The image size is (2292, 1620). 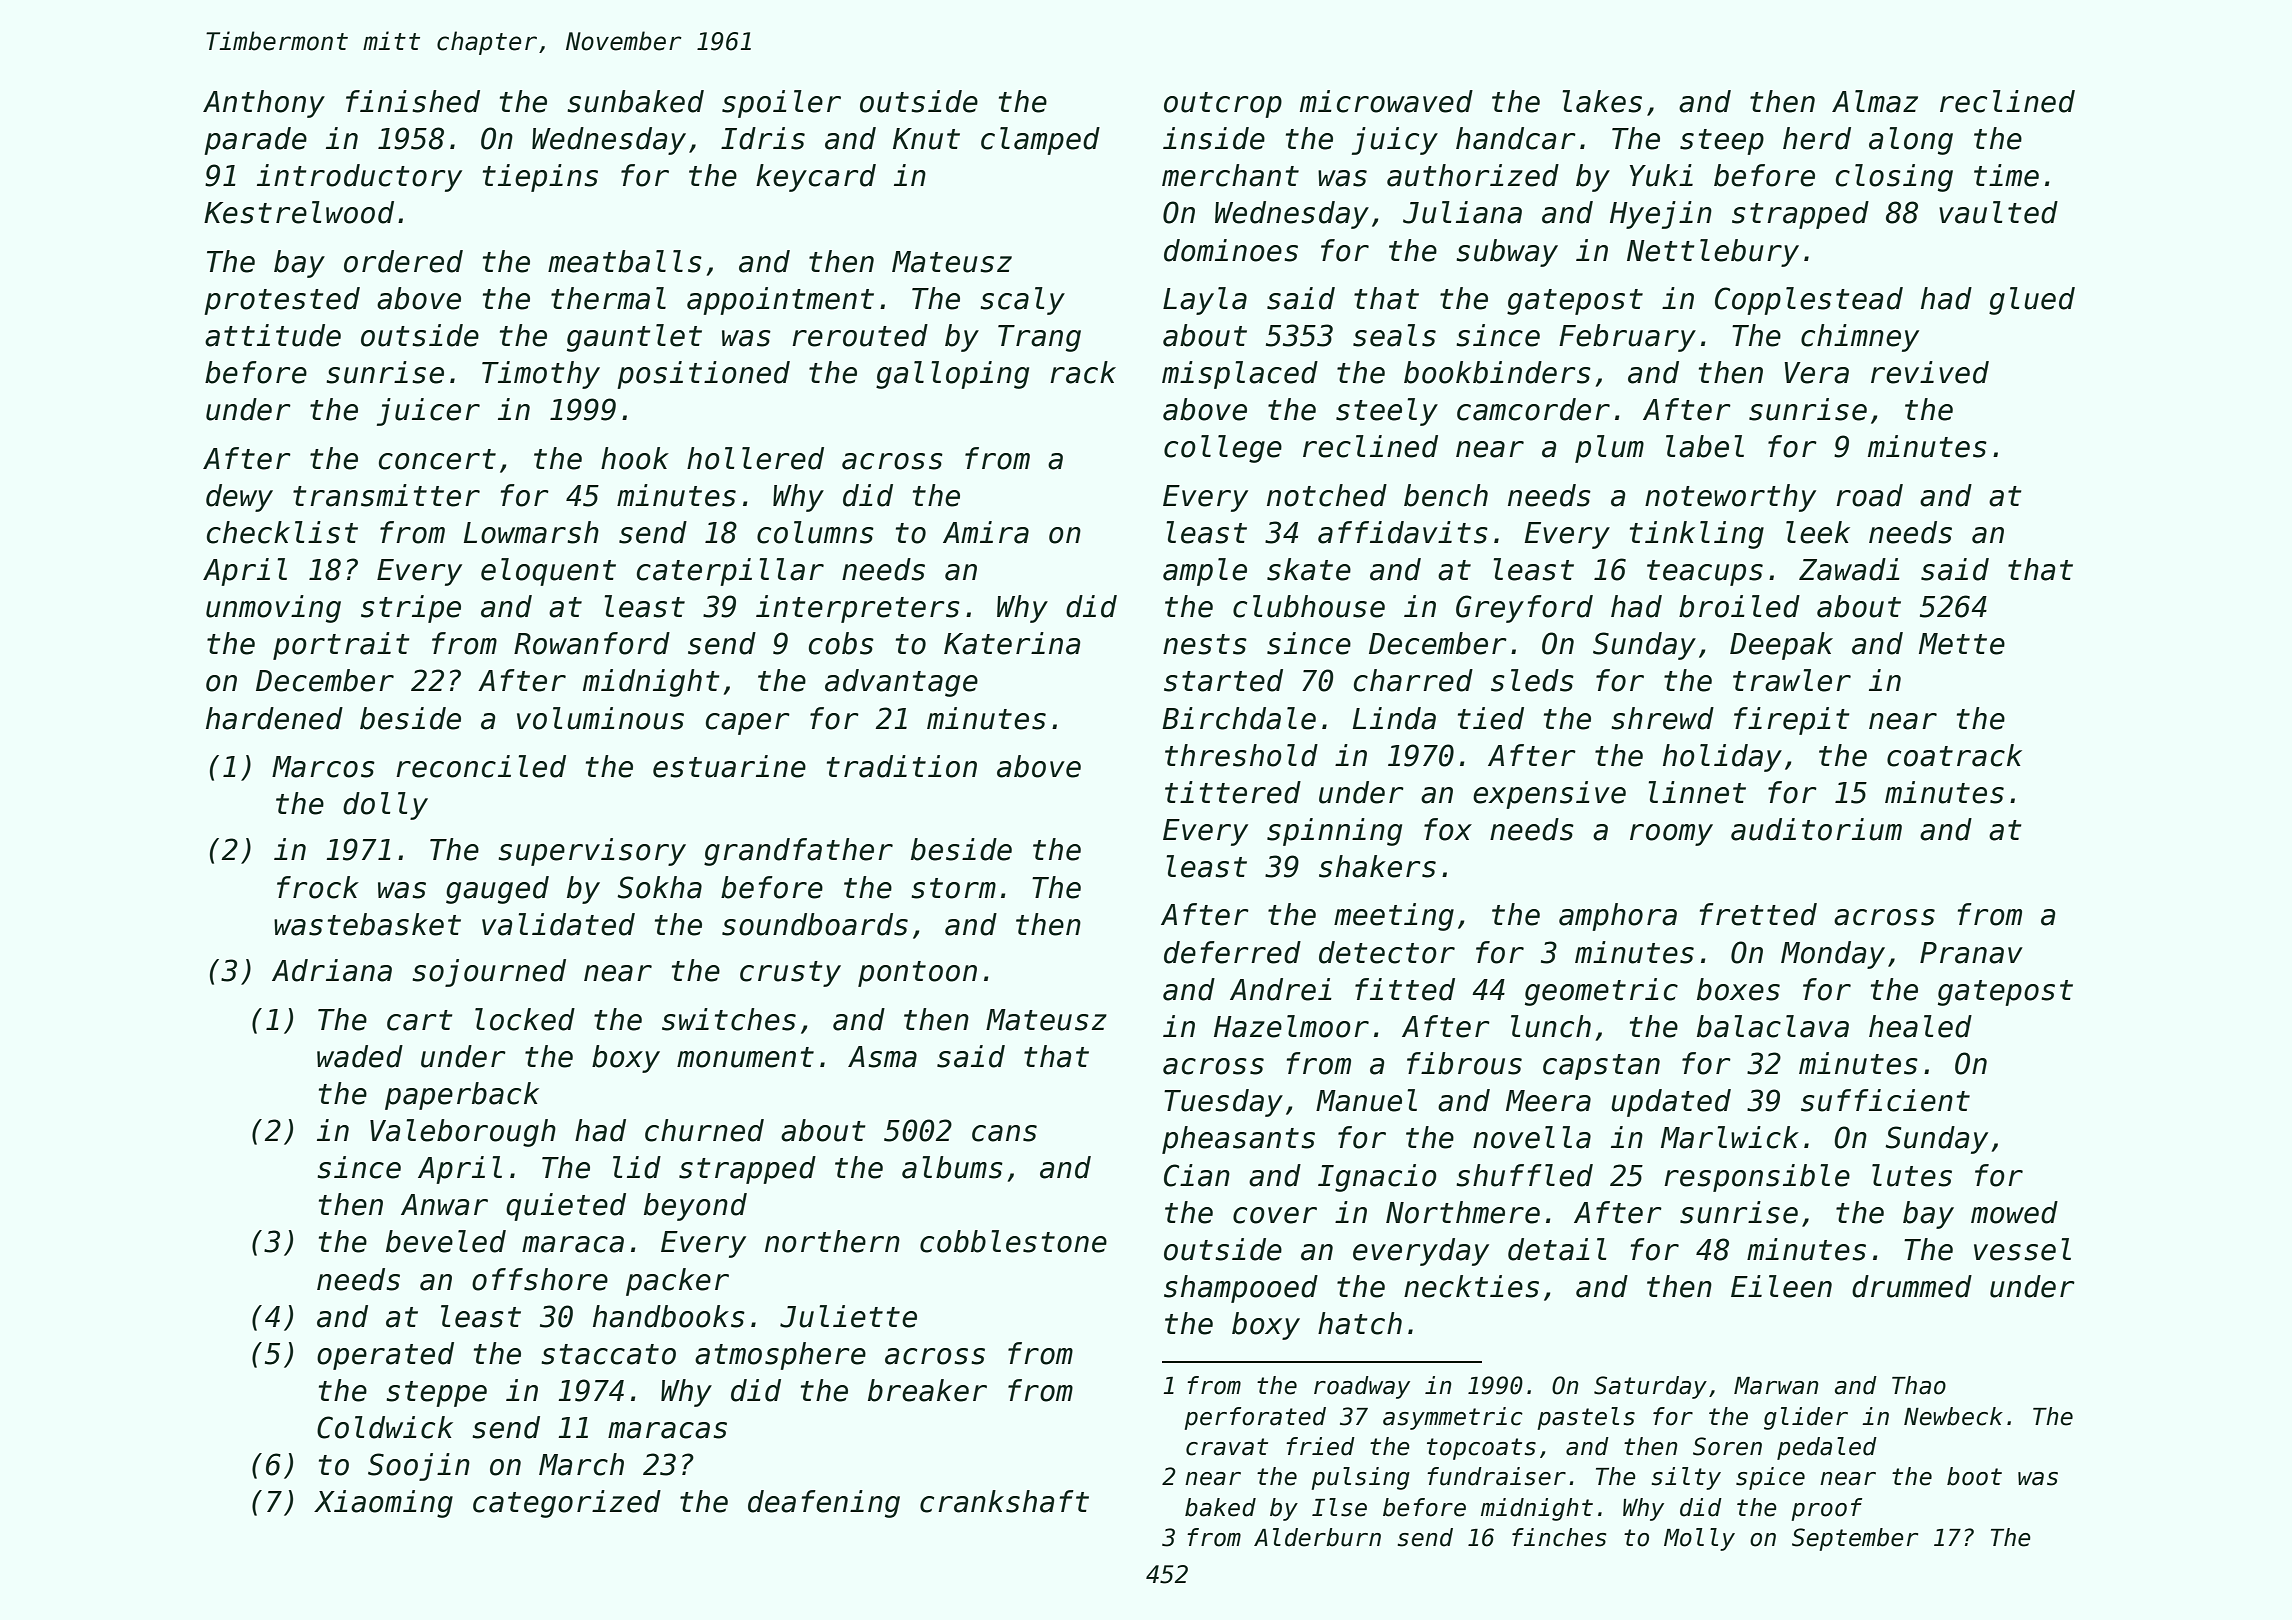 I want to click on categorized, so click(x=567, y=1504).
